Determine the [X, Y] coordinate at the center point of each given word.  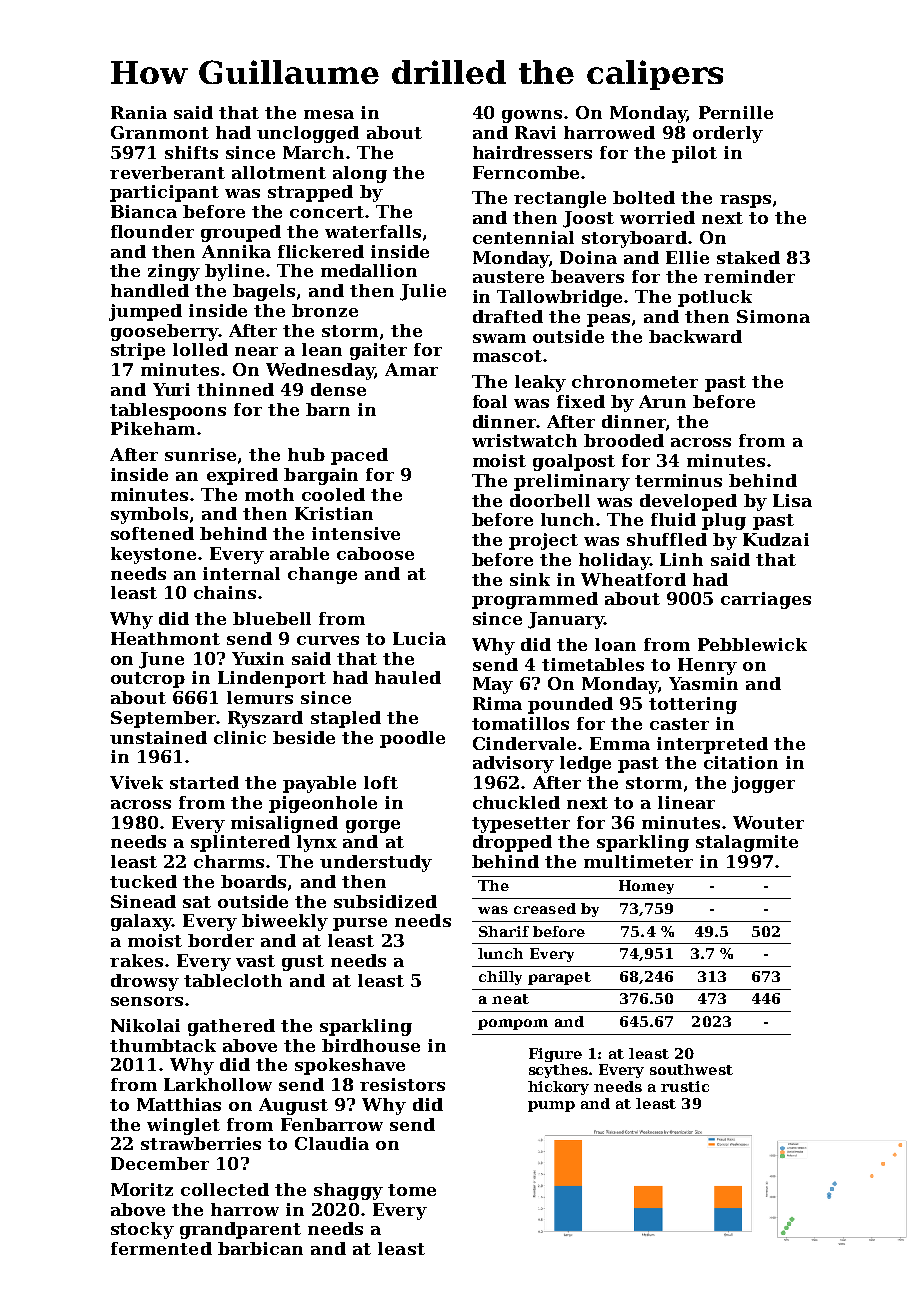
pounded [570, 705]
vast [255, 961]
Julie [423, 292]
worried [657, 217]
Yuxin [258, 658]
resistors [402, 1084]
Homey [646, 887]
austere [508, 277]
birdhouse [371, 1045]
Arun [662, 401]
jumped [145, 312]
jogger [763, 784]
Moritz [142, 1189]
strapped [310, 193]
